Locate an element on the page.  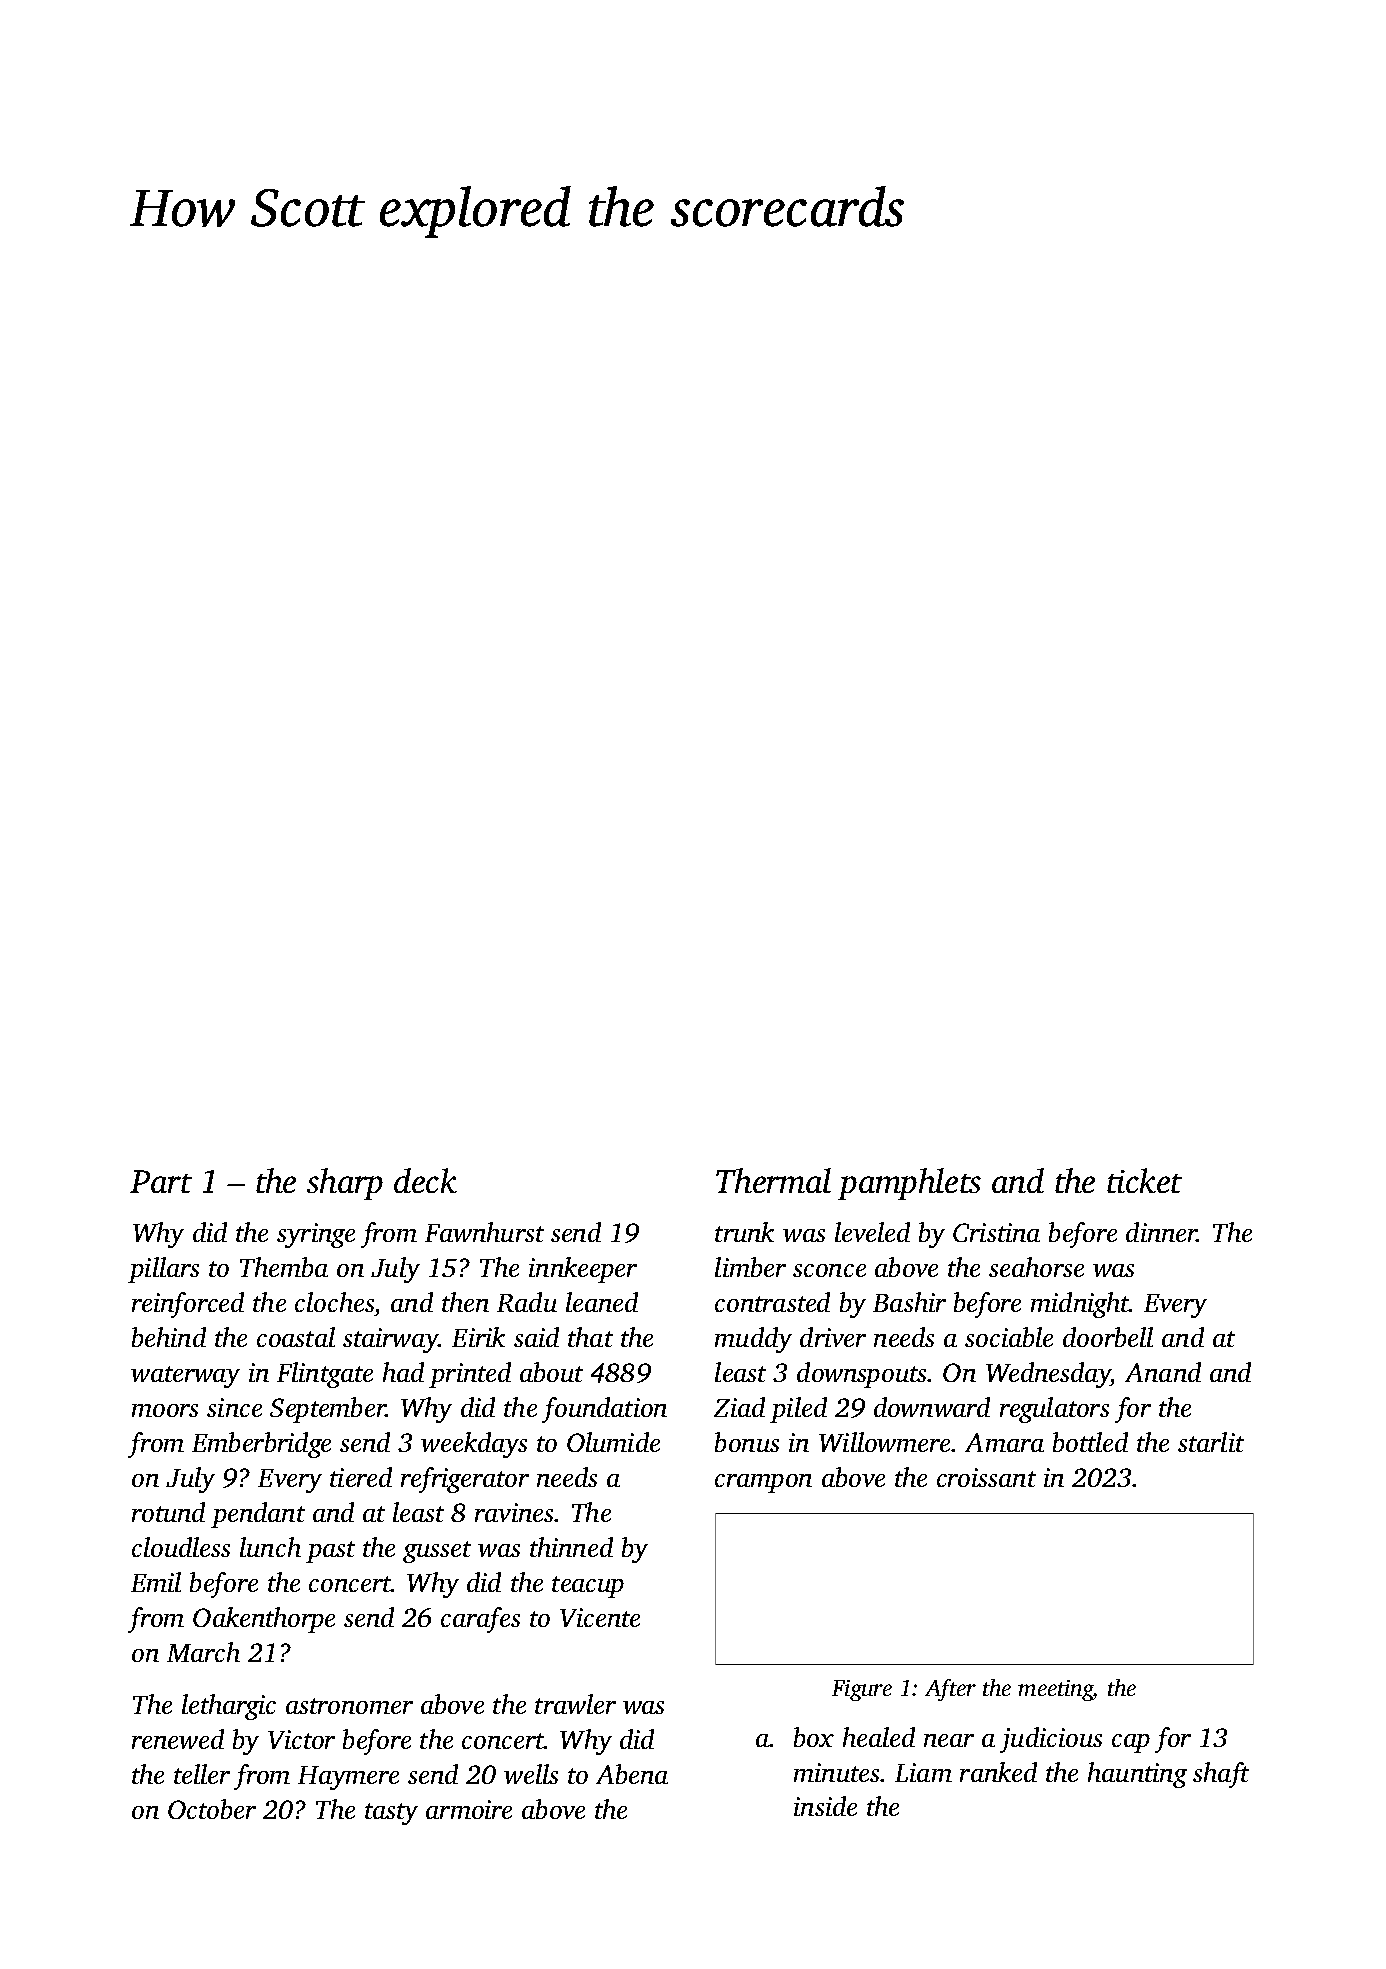
lethargic is located at coordinates (229, 1707).
